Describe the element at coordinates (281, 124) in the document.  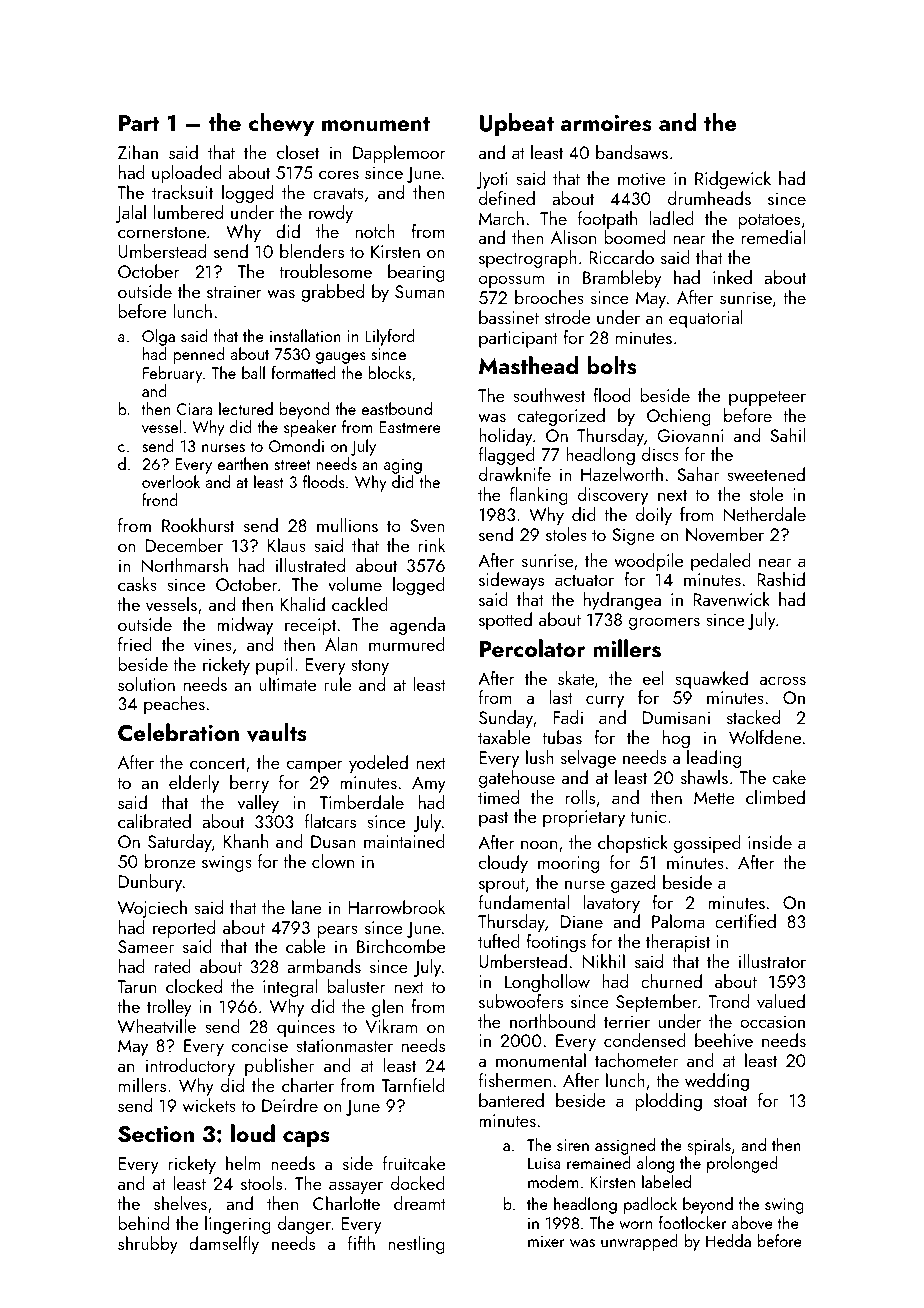
I see `chewy` at that location.
